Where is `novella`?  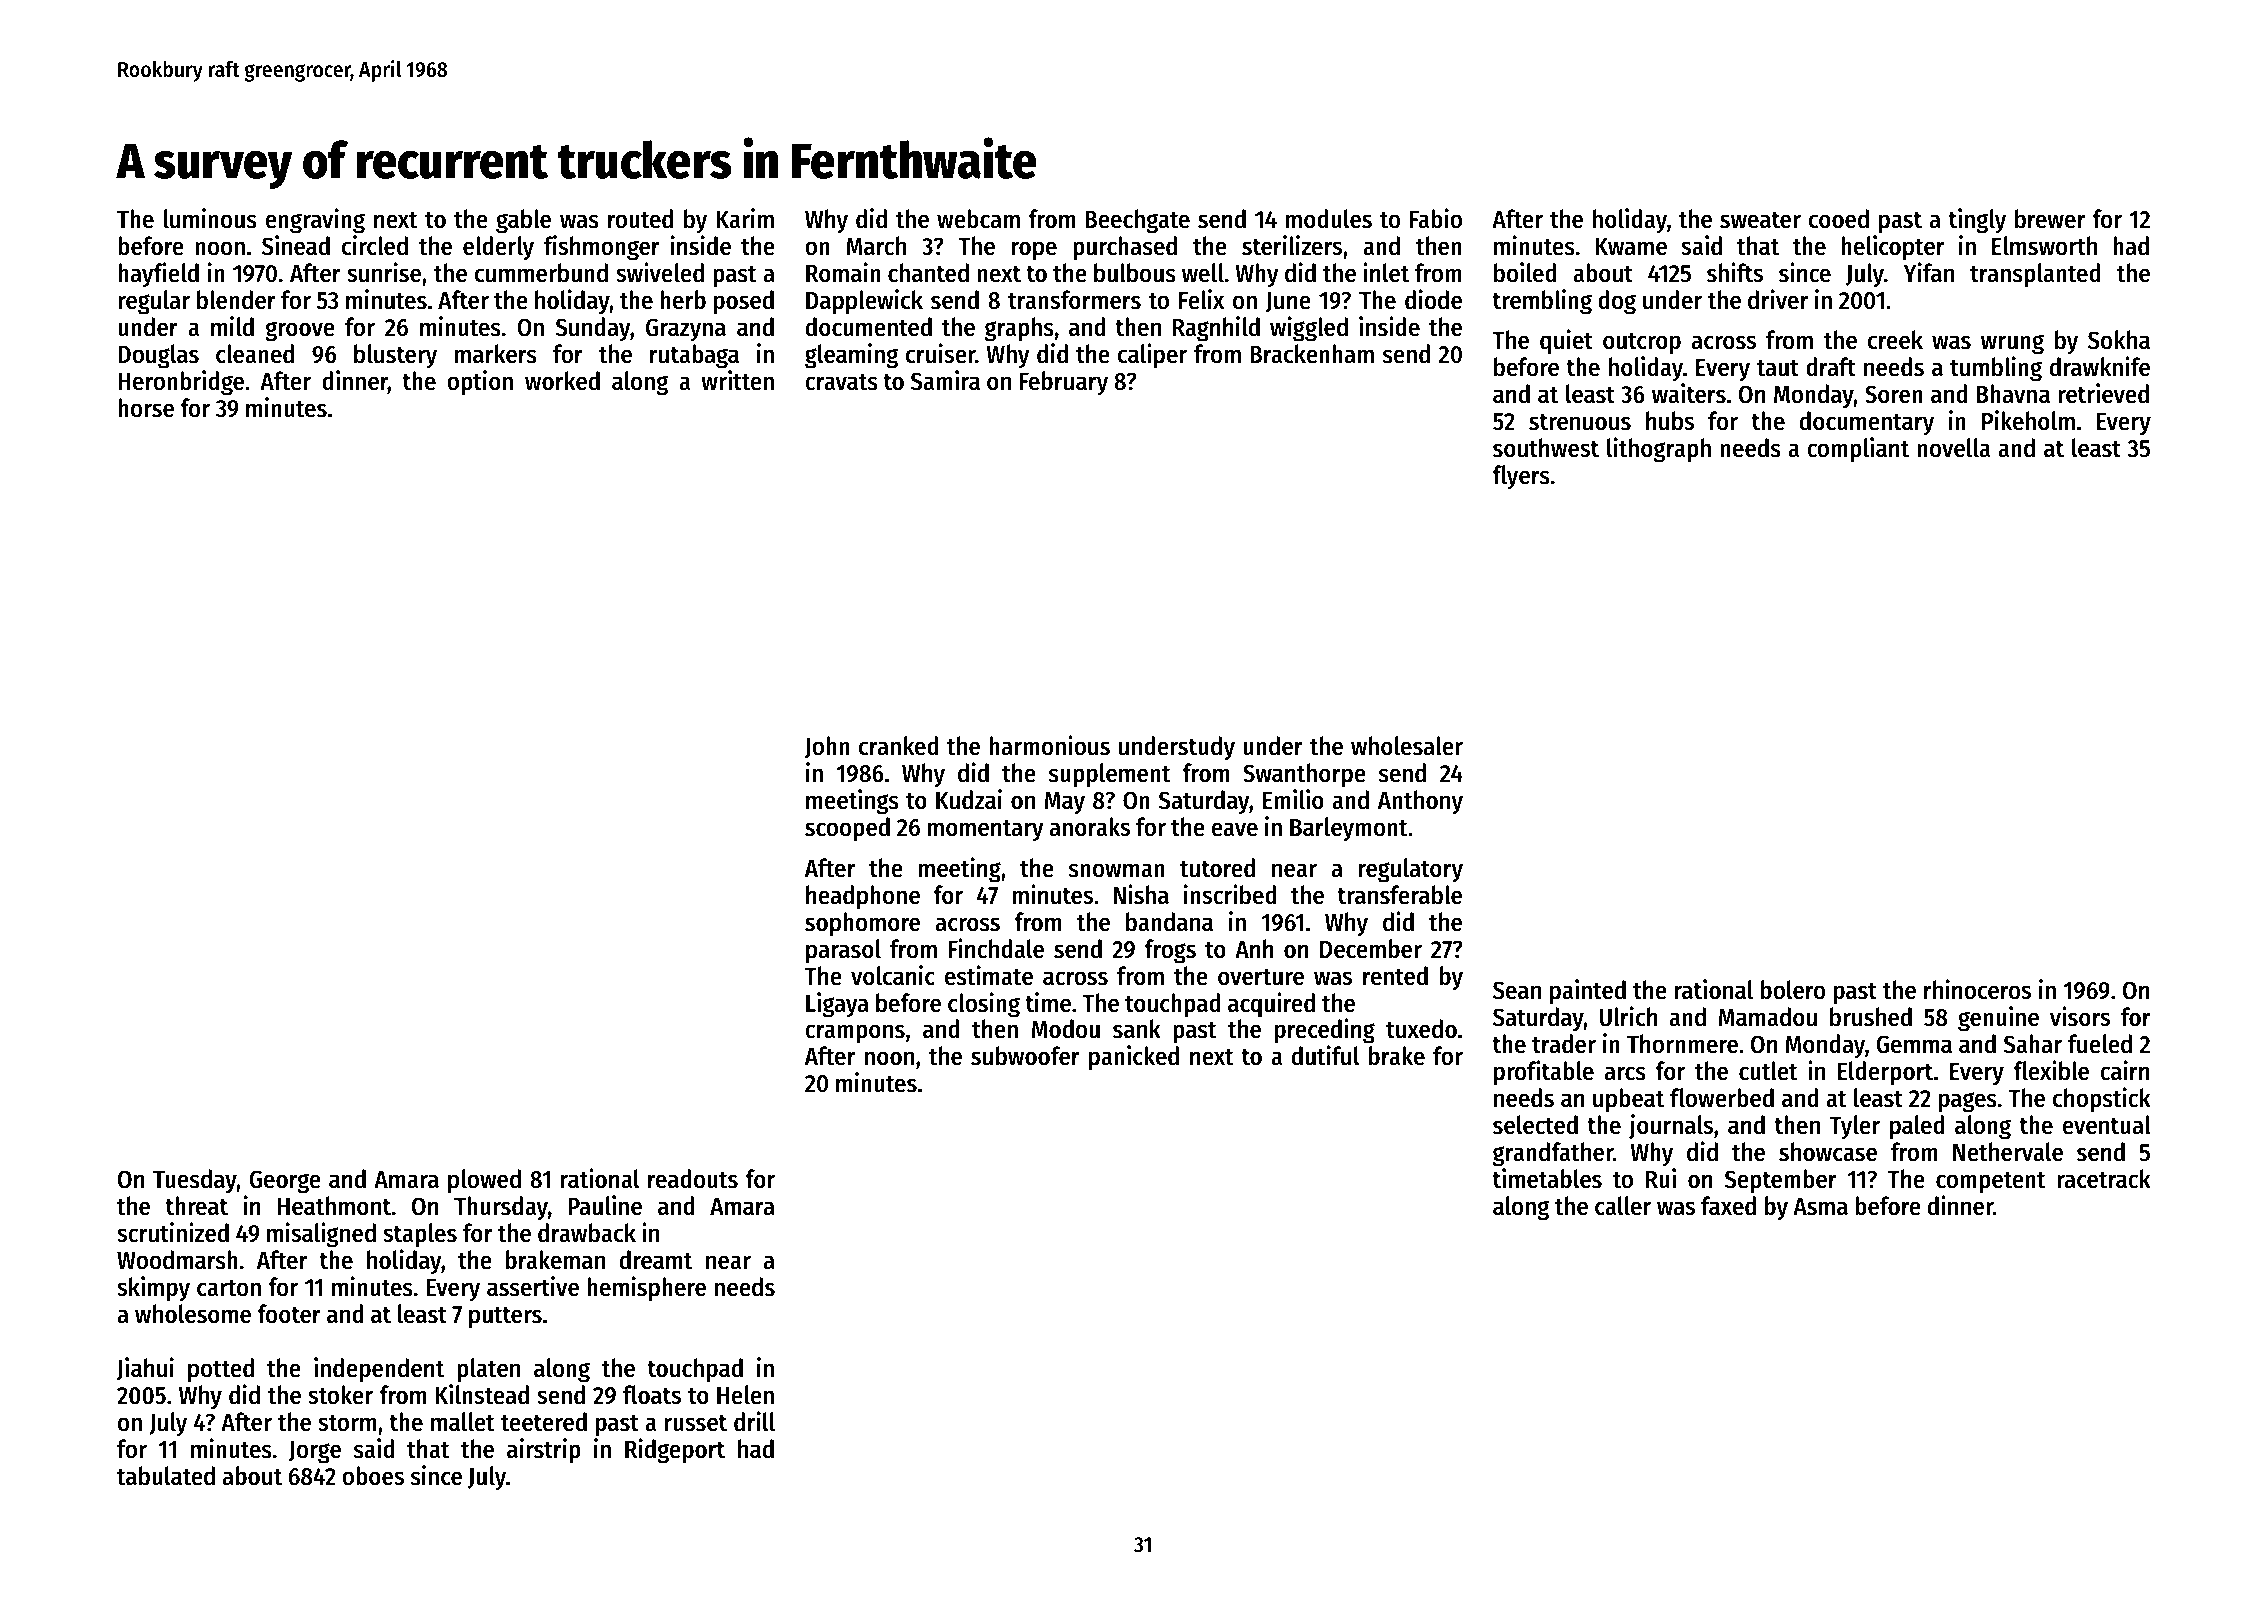 novella is located at coordinates (1953, 448).
